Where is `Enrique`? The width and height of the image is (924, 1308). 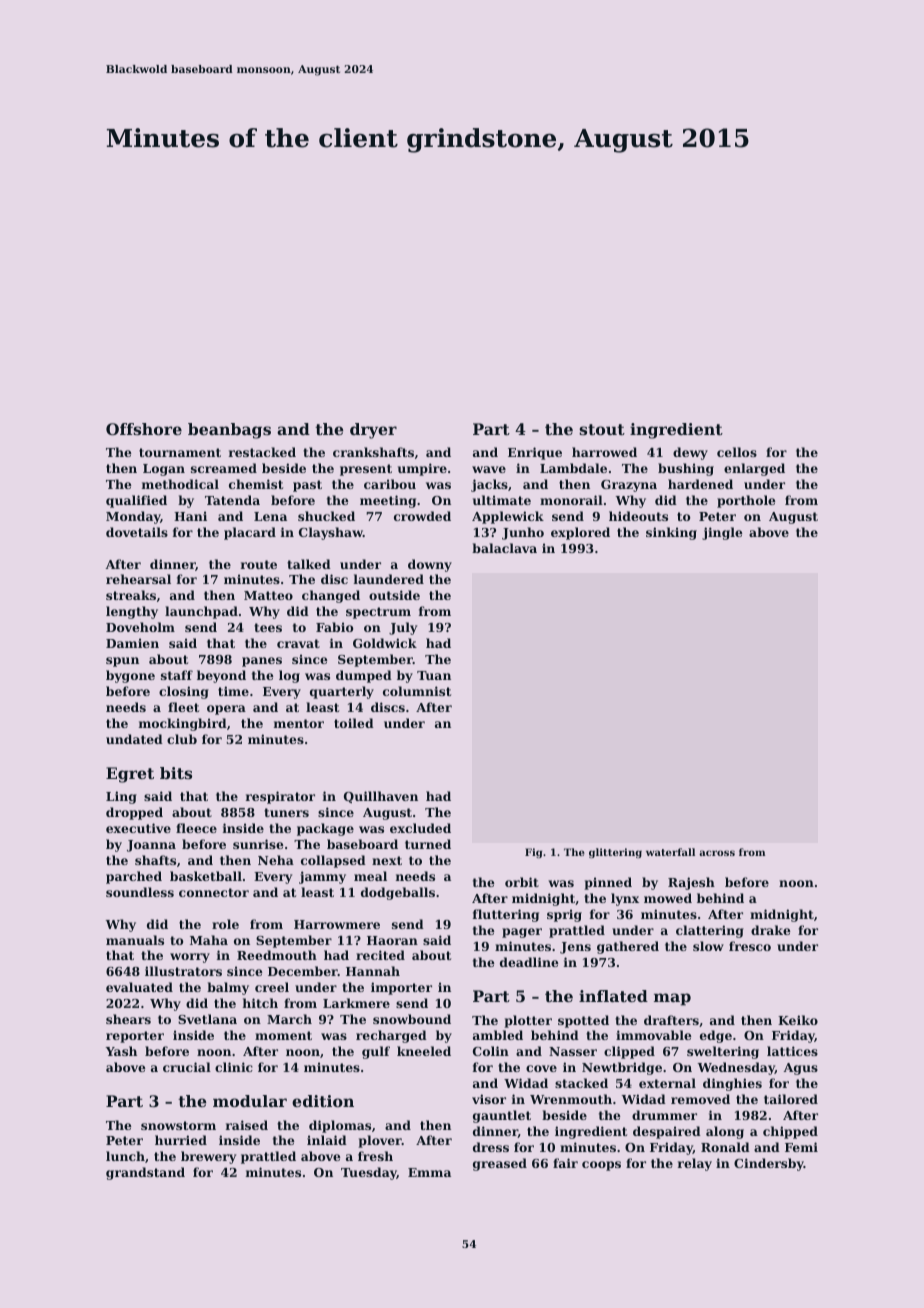 Enrique is located at coordinates (535, 453).
